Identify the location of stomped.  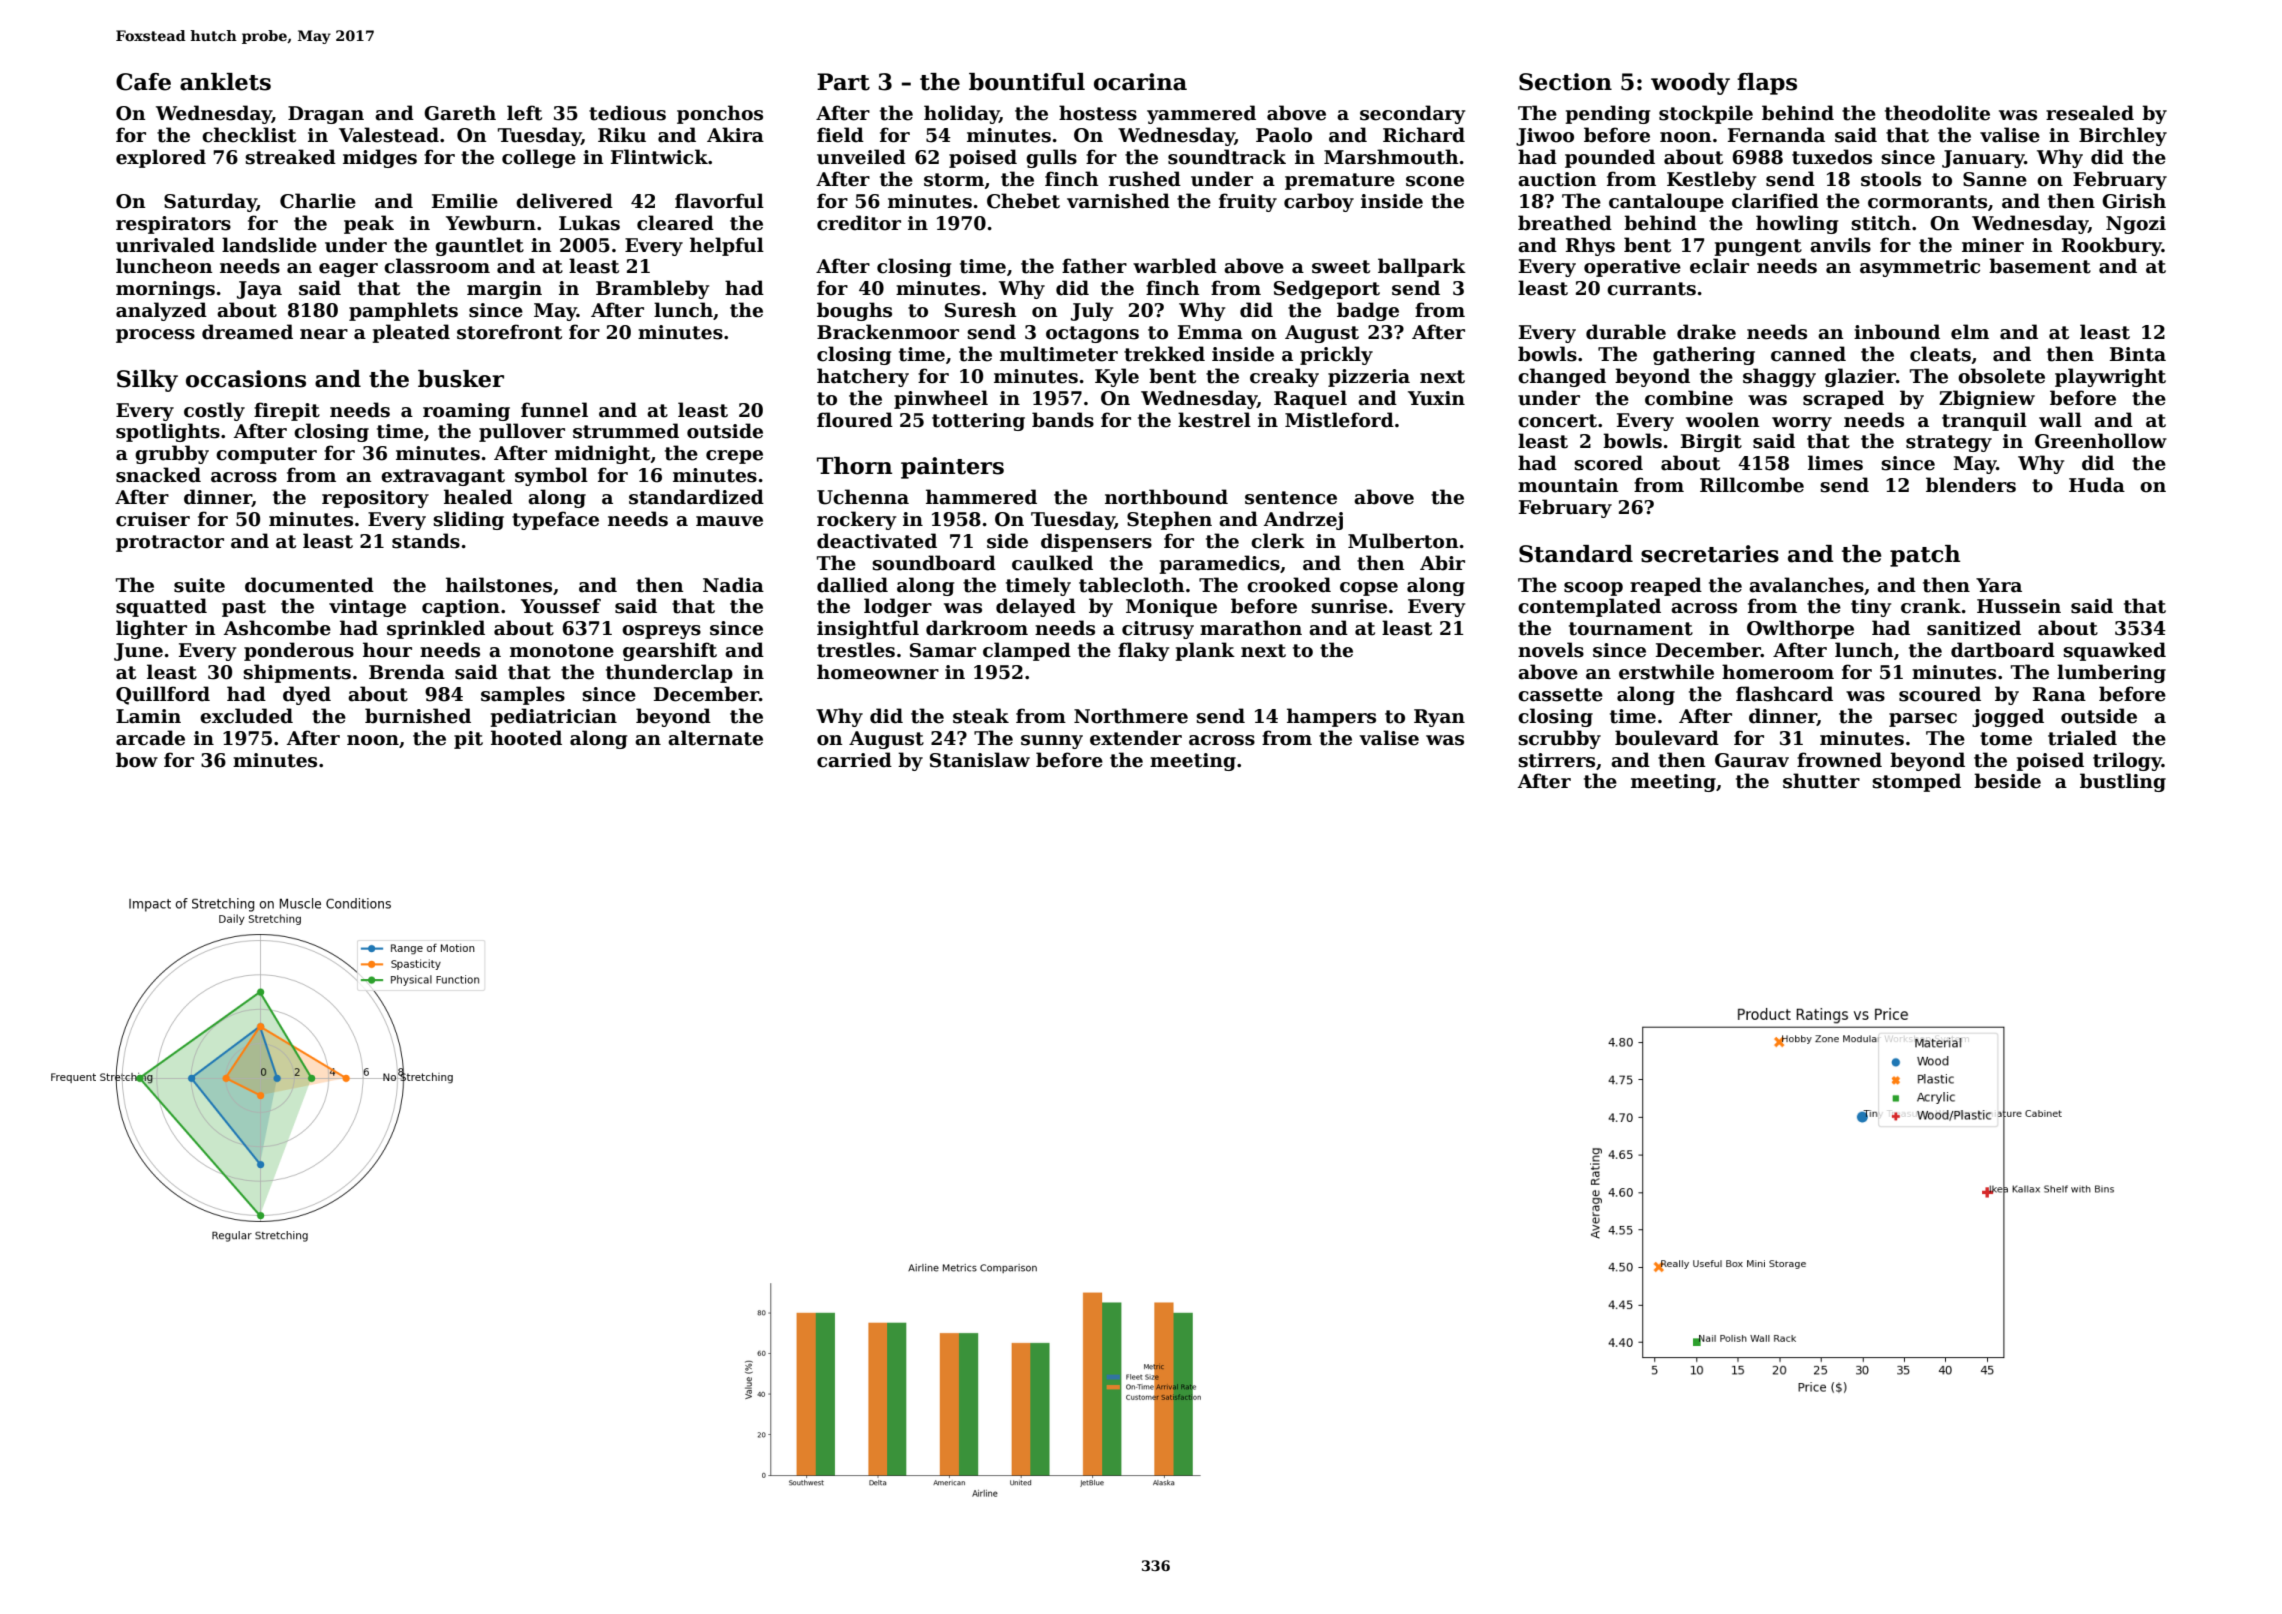
(1916, 782).
